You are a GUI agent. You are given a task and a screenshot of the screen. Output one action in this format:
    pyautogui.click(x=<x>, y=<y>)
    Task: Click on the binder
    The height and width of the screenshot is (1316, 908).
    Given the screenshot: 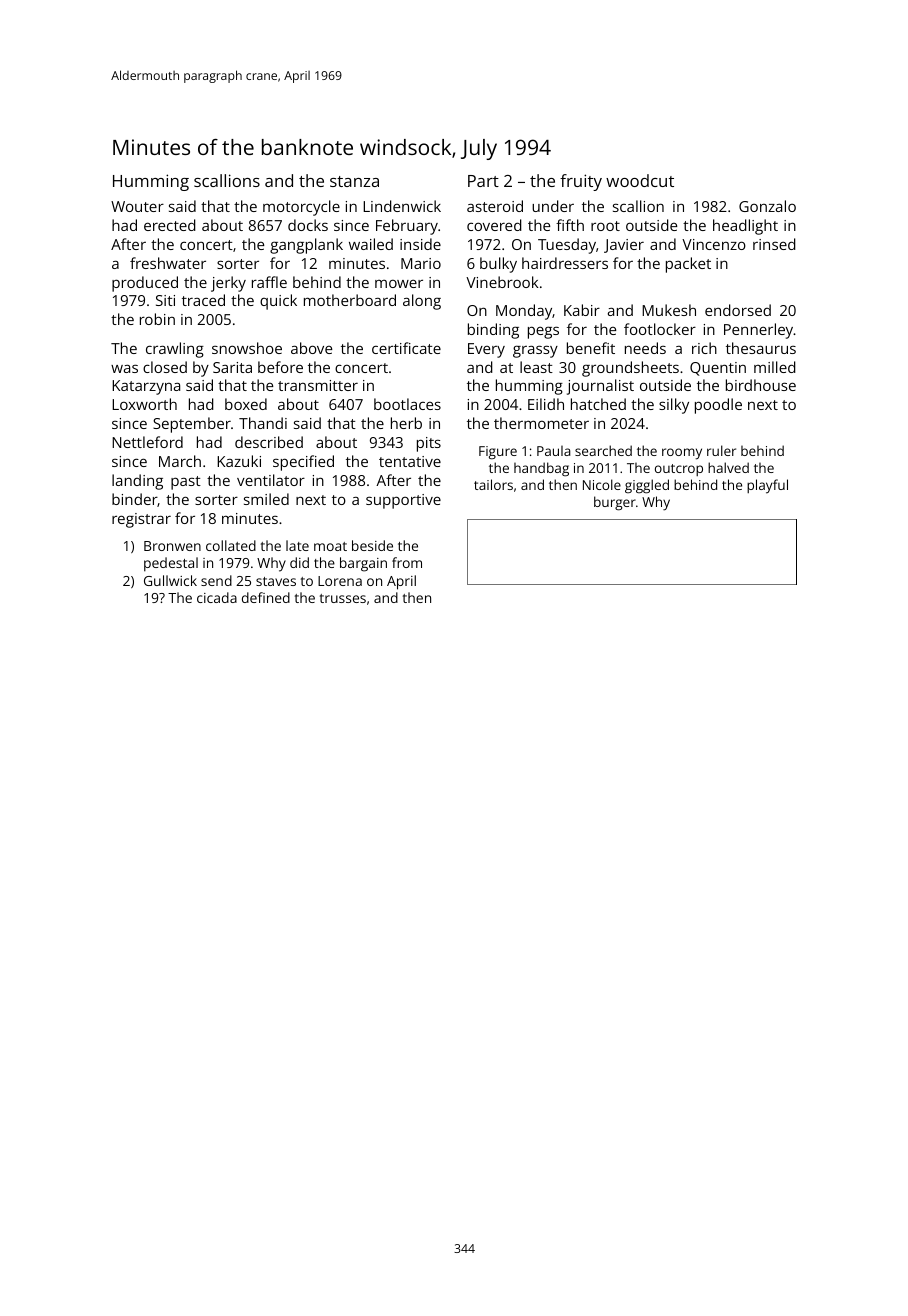 What is the action you would take?
    pyautogui.click(x=135, y=500)
